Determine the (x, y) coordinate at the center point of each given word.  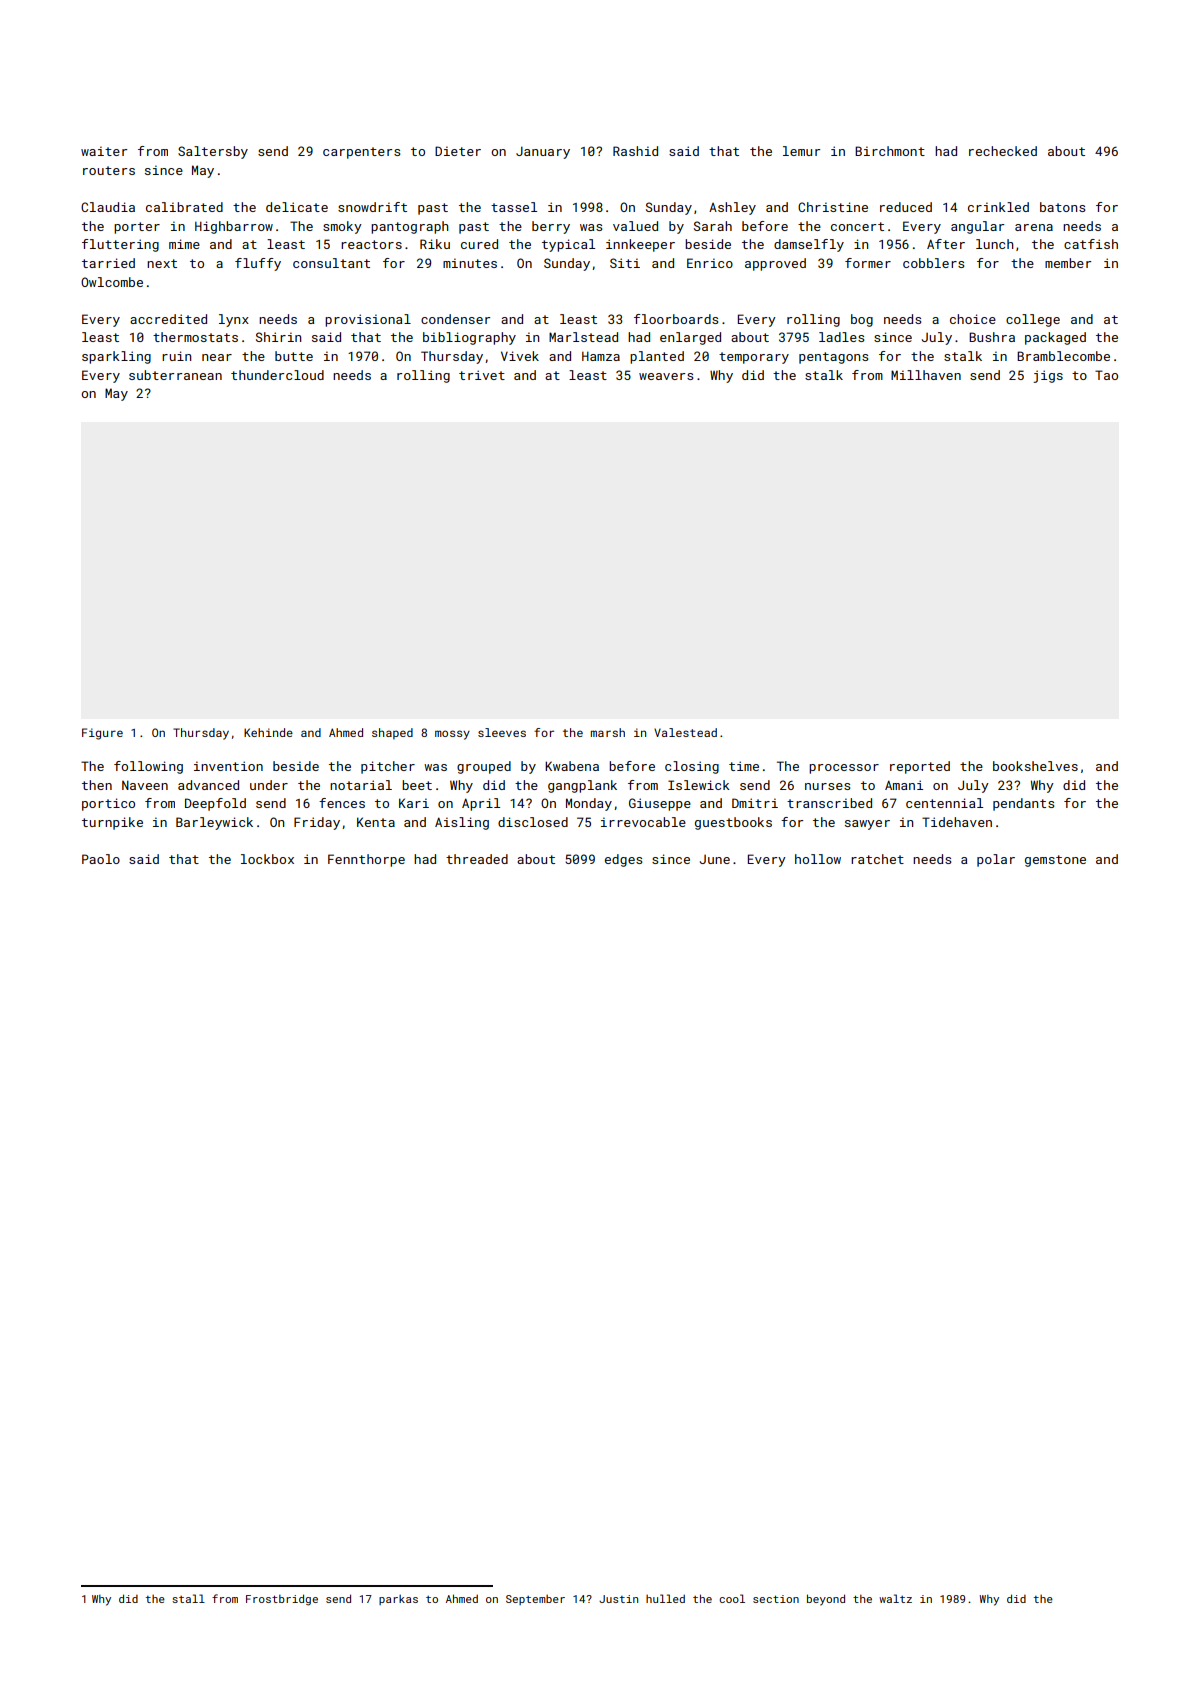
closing (692, 767)
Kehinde (268, 732)
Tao (1106, 375)
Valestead (685, 732)
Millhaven (926, 375)
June (714, 859)
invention (228, 766)
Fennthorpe (366, 860)
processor (844, 769)
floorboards (676, 319)
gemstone (1055, 861)
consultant (331, 263)
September (535, 1600)
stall (188, 1598)
